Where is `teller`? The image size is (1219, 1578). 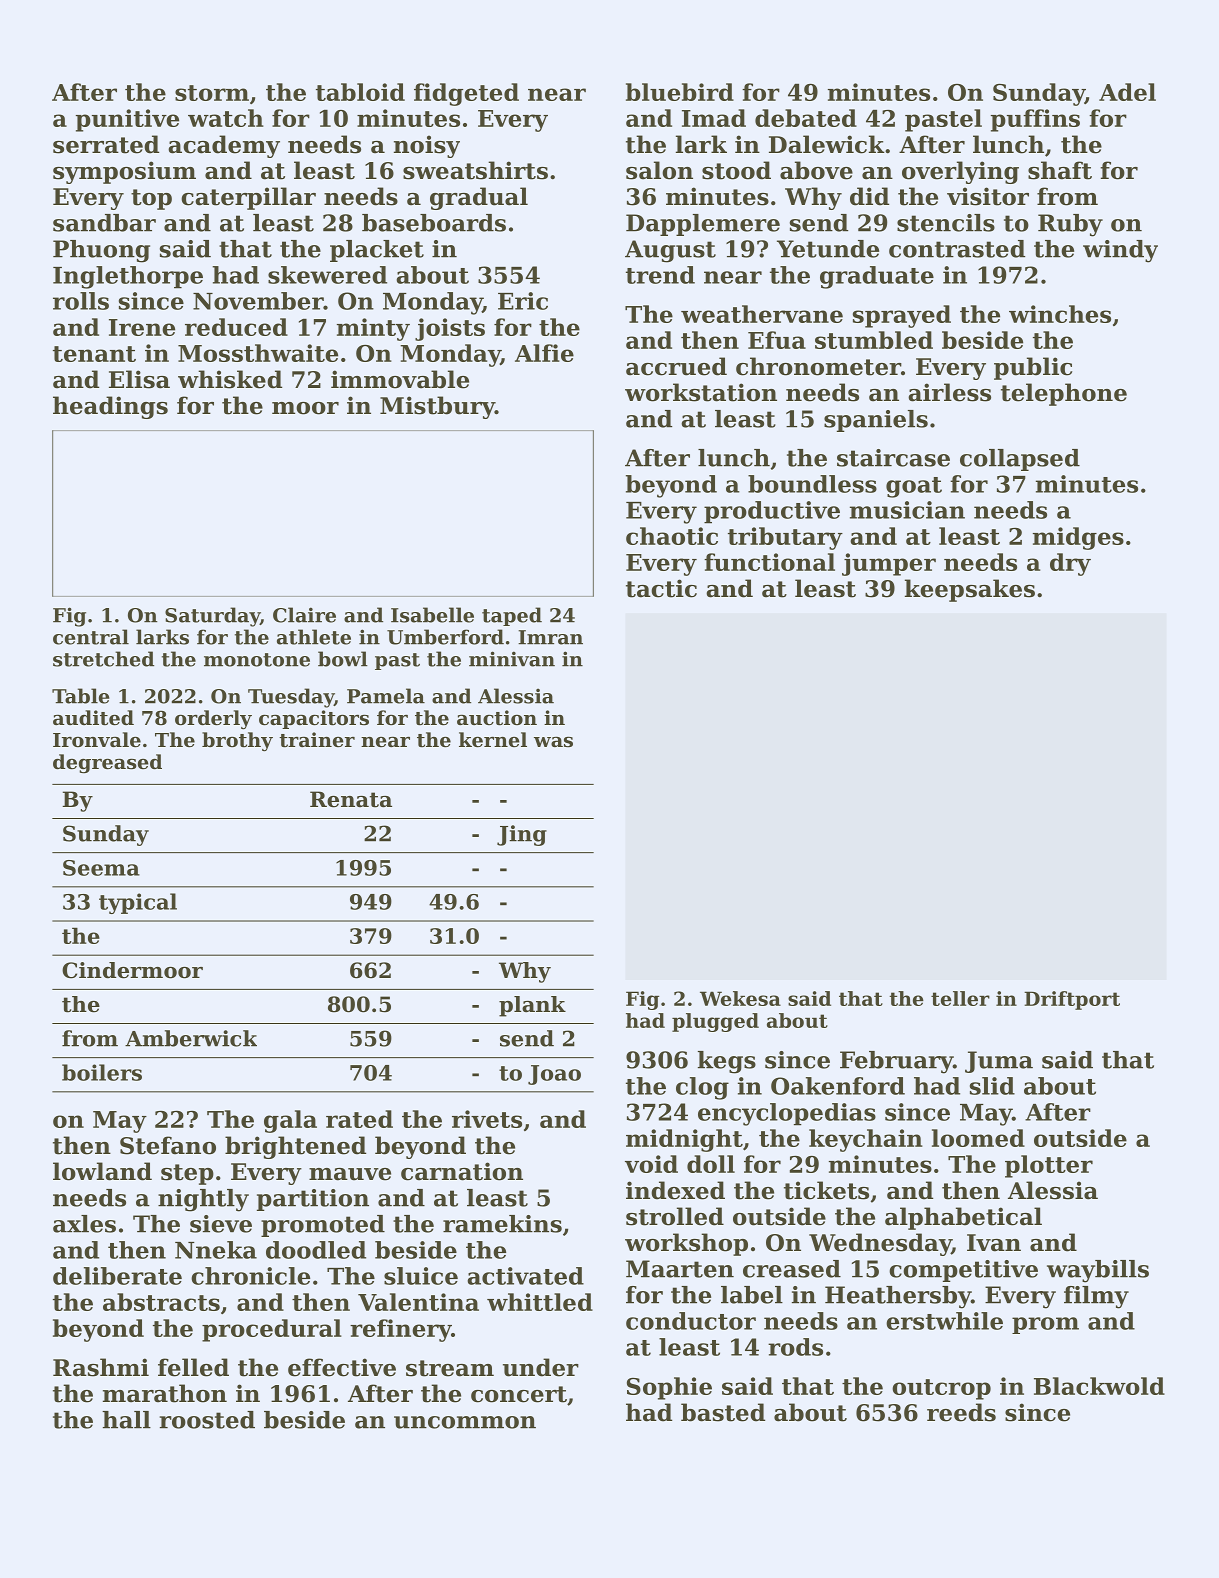
teller is located at coordinates (960, 998).
